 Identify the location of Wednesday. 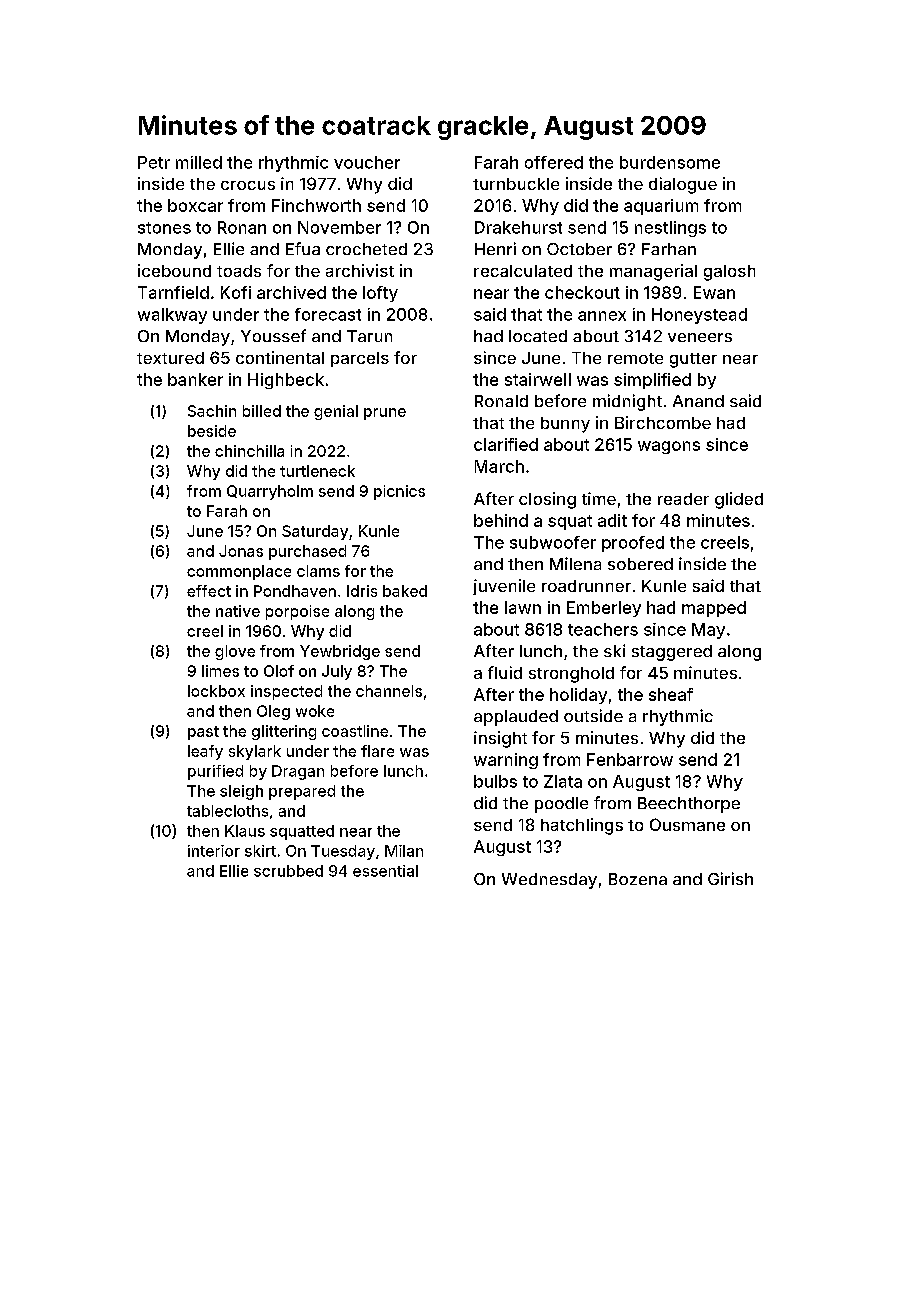
(549, 881).
